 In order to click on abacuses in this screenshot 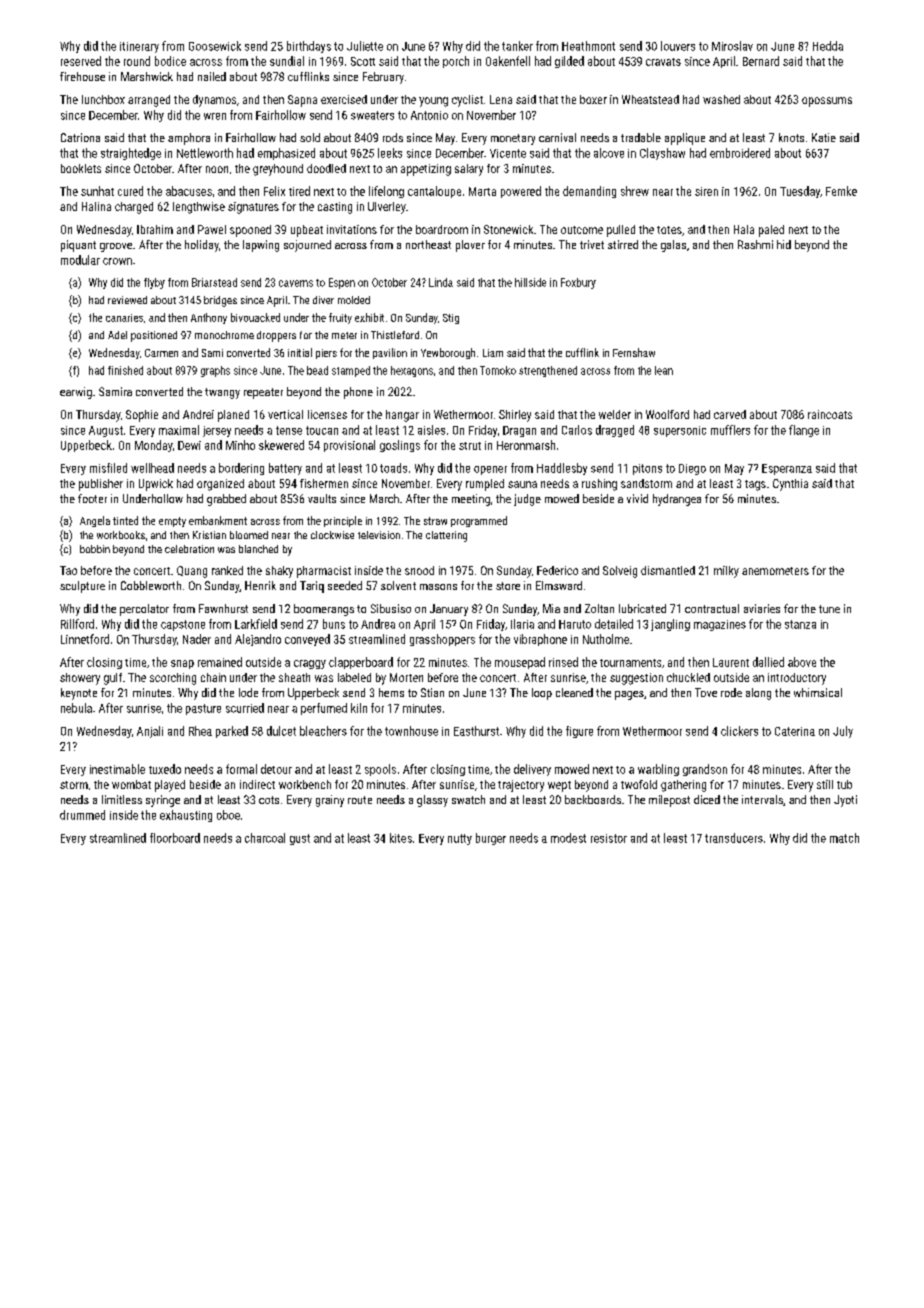, I will do `click(189, 191)`.
